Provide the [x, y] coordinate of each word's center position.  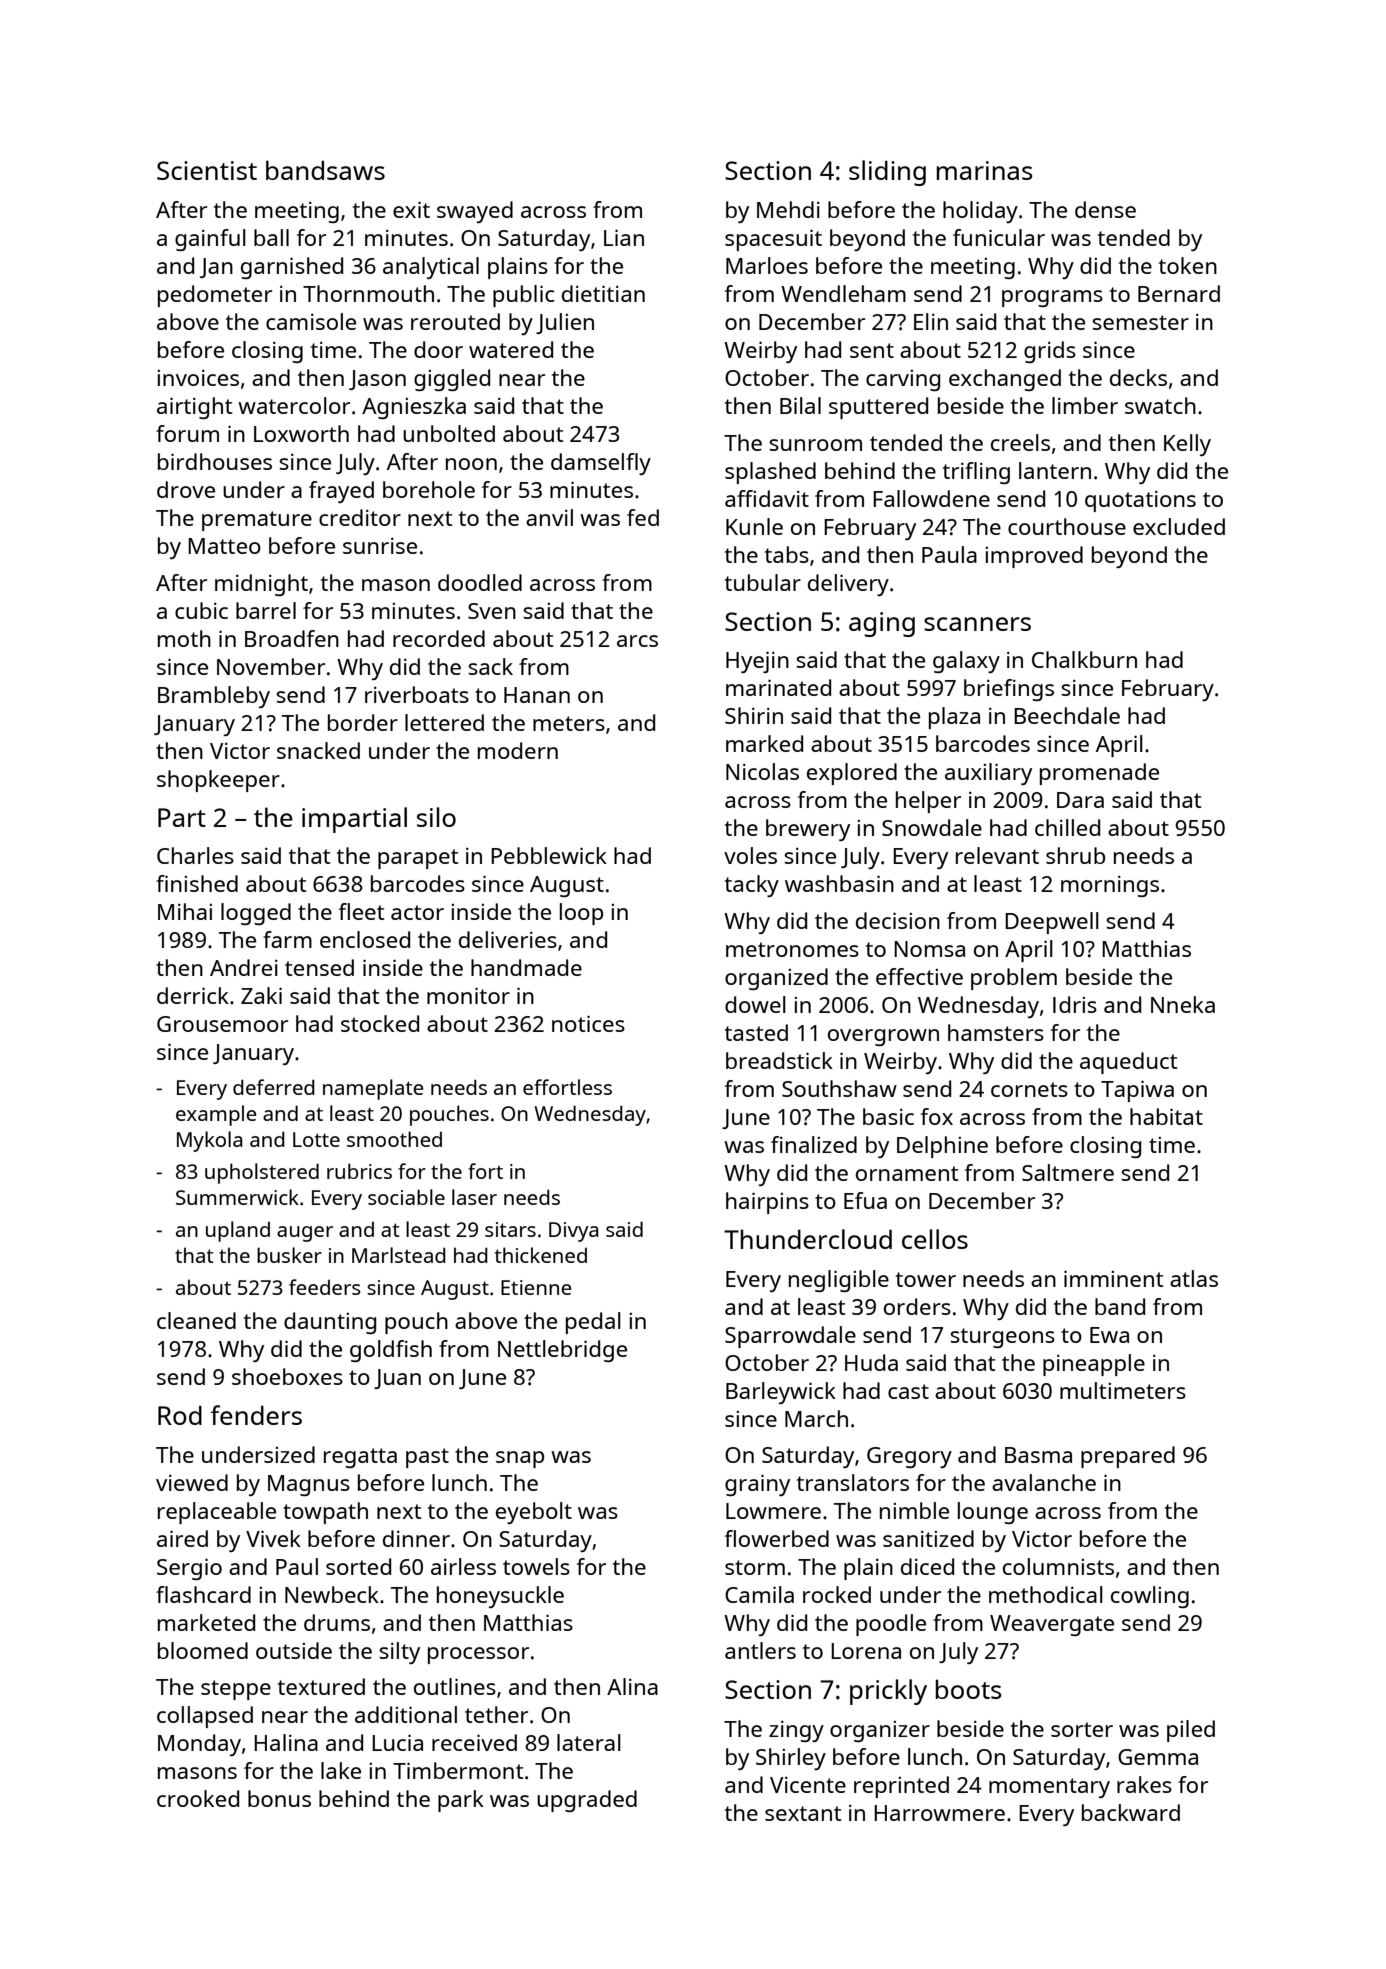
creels [1020, 442]
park [461, 1801]
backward [1131, 1812]
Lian [624, 237]
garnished [292, 268]
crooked [198, 1798]
